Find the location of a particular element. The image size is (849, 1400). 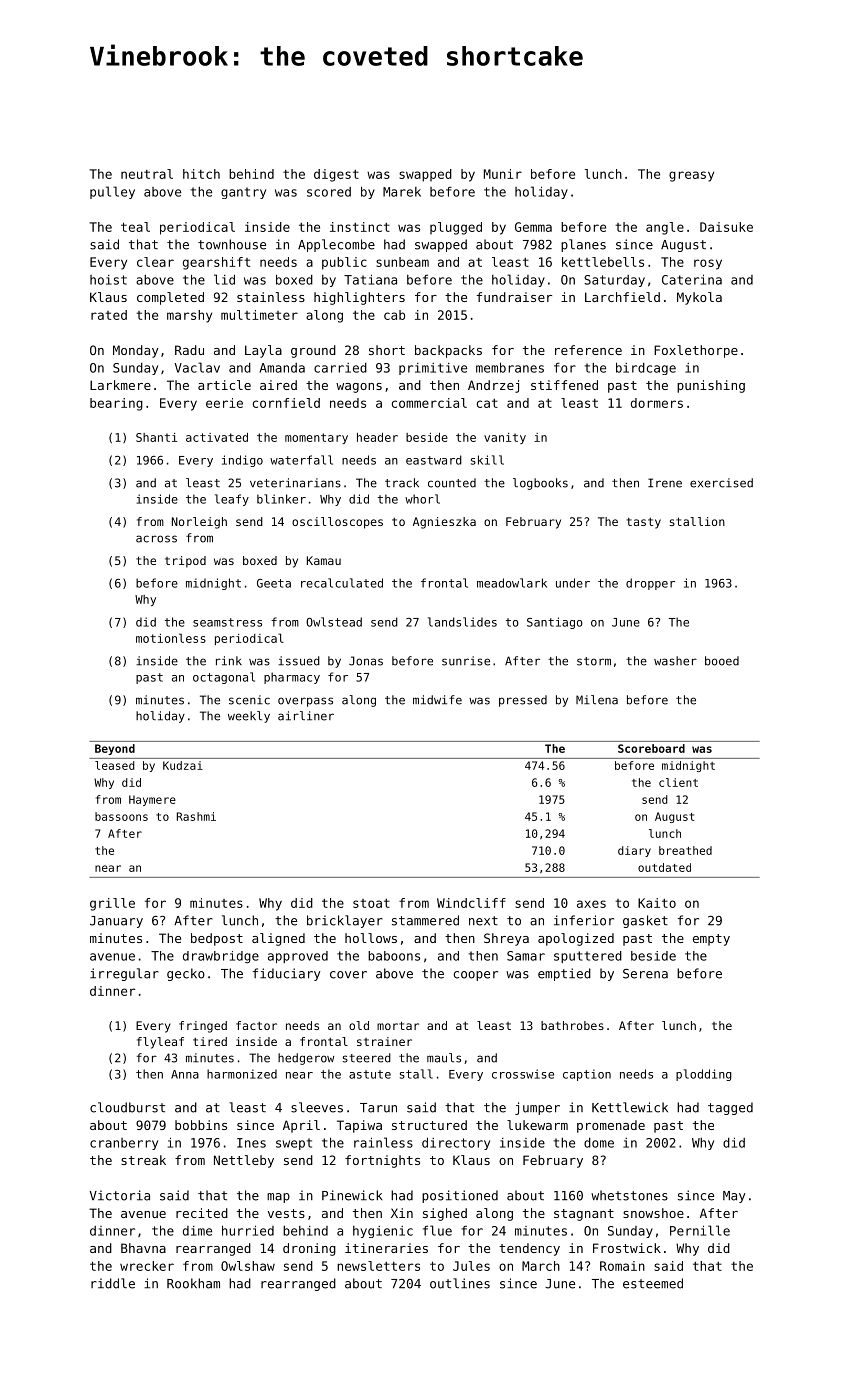

caption is located at coordinates (587, 1075).
